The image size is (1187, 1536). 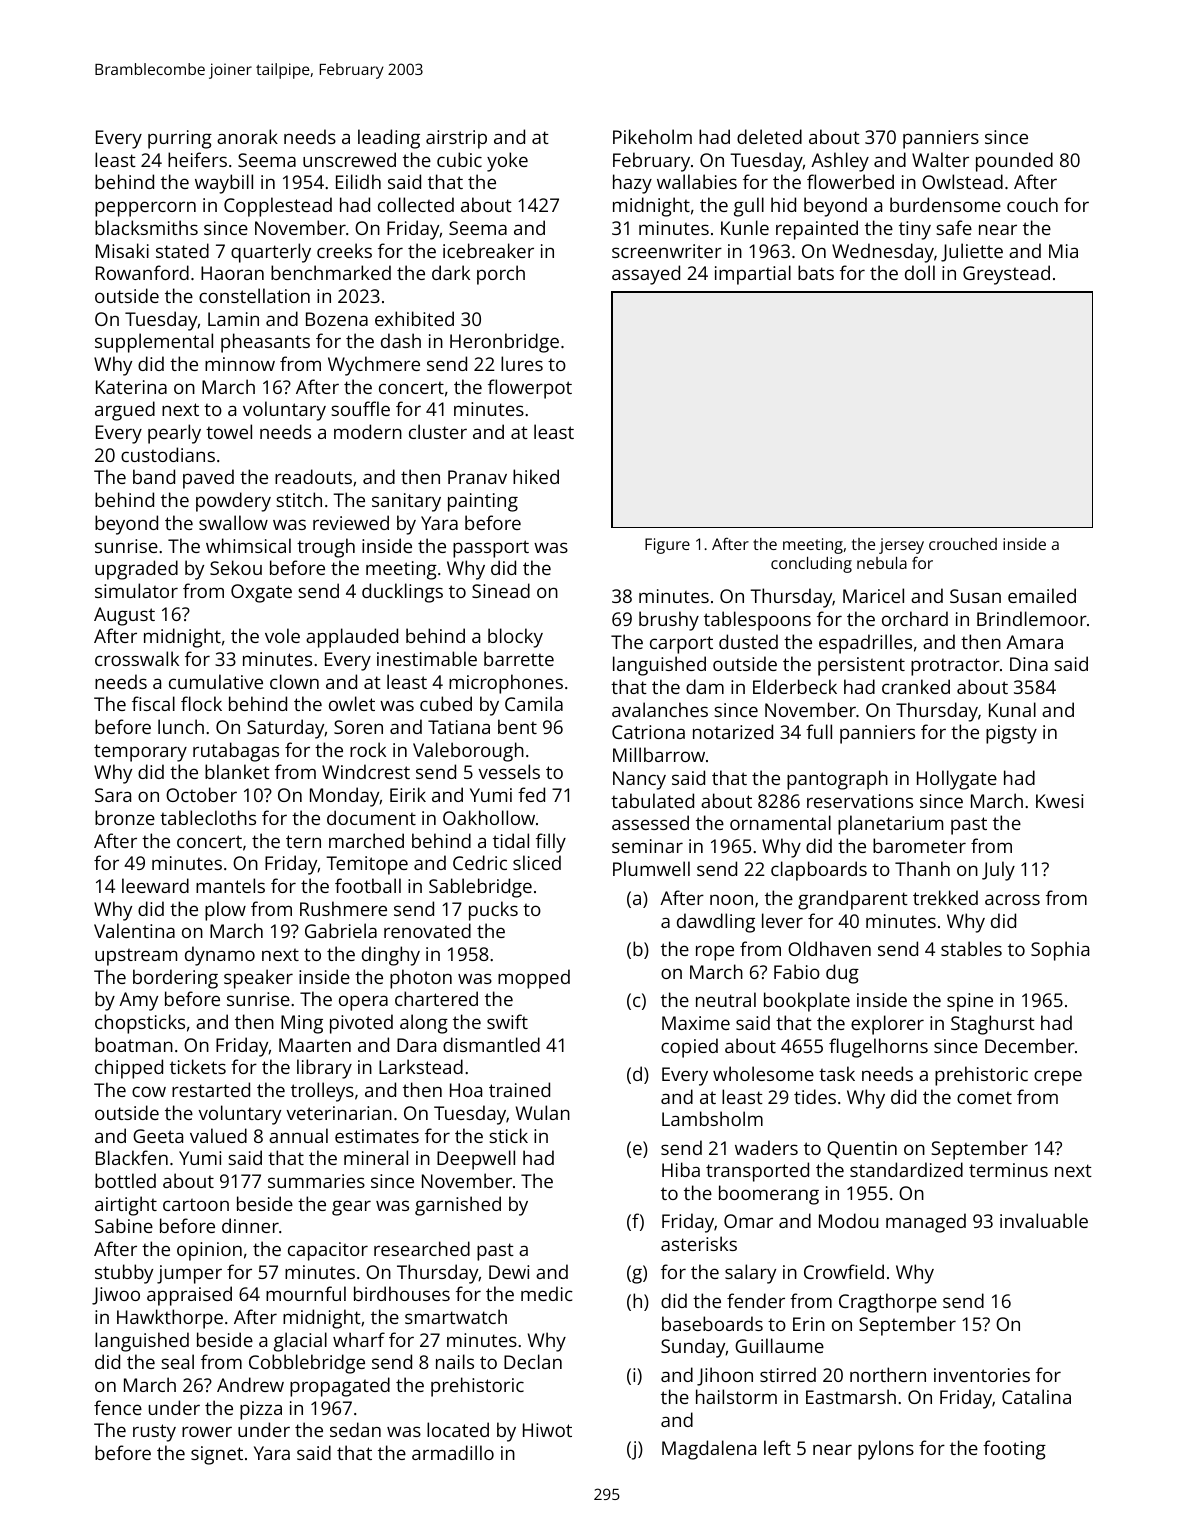 What do you see at coordinates (351, 522) in the screenshot?
I see `reviewed` at bounding box center [351, 522].
